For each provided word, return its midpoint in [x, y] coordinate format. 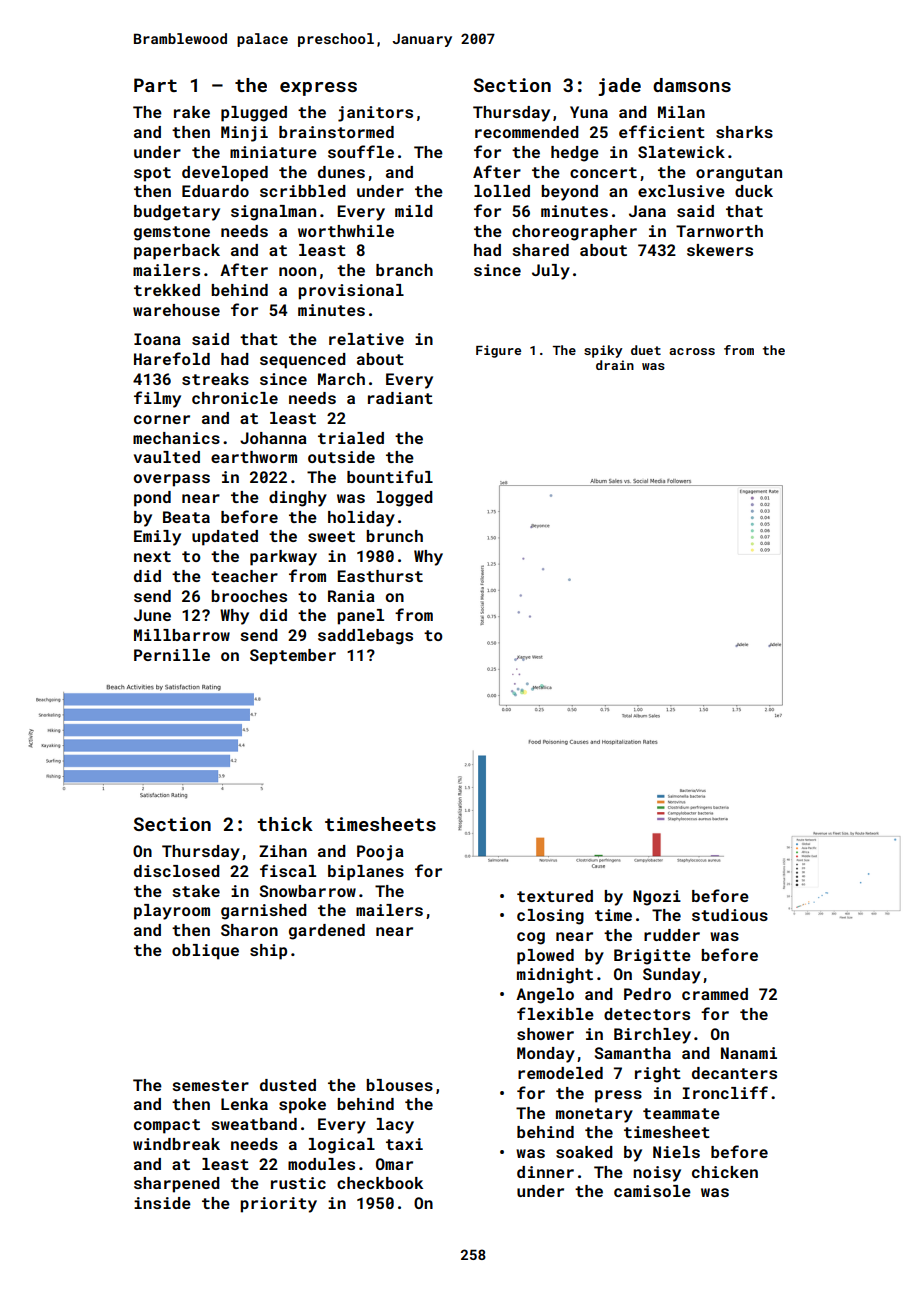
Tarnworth [719, 231]
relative [366, 339]
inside [162, 1203]
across [692, 351]
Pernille [172, 655]
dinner [545, 1172]
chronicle [235, 398]
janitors [375, 114]
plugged [254, 114]
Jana [647, 211]
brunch [394, 536]
